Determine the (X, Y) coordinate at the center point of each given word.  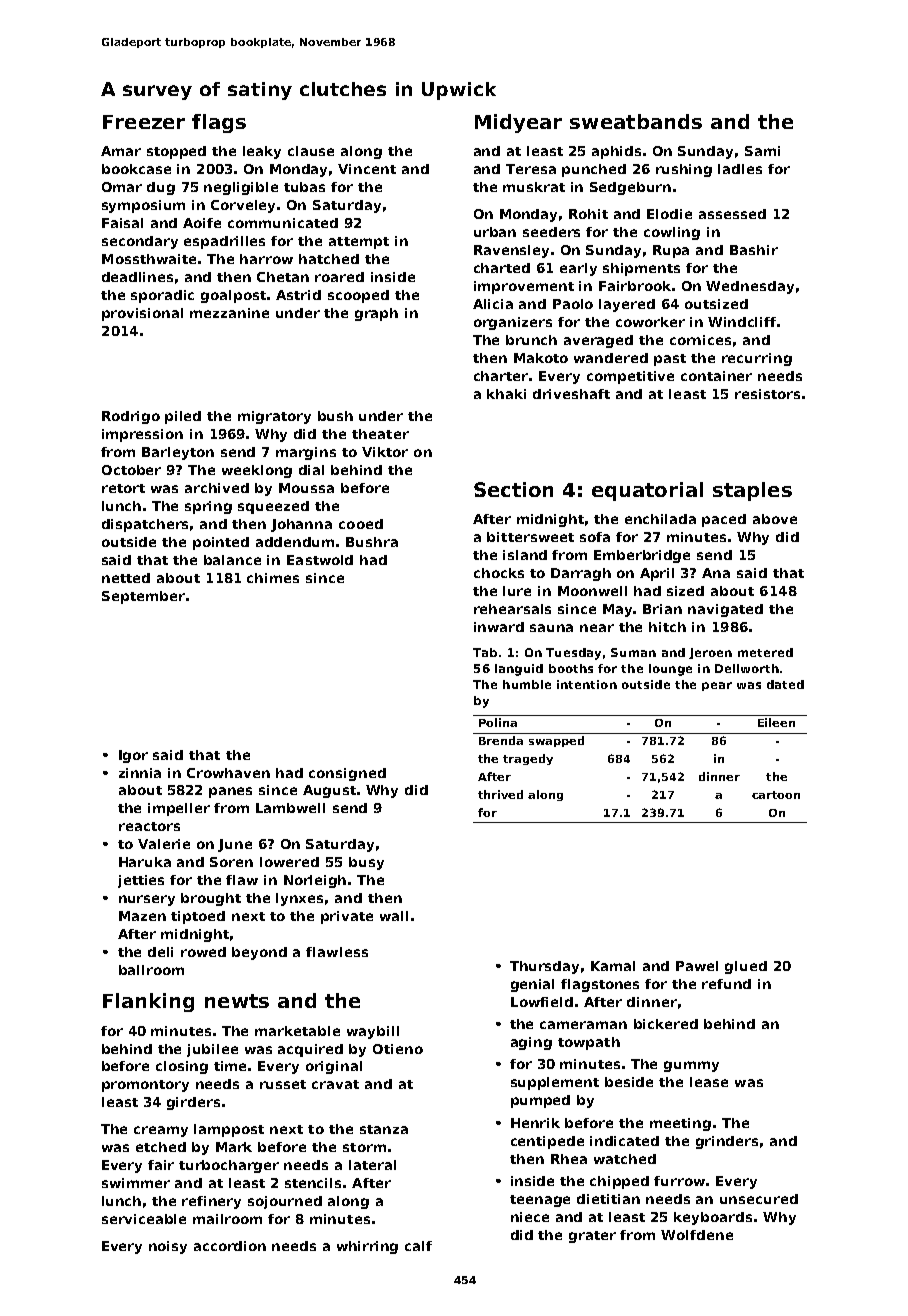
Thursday (544, 967)
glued (746, 967)
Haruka (145, 862)
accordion (230, 1246)
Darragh (581, 574)
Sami (762, 151)
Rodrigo (131, 417)
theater (380, 434)
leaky (262, 152)
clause (311, 151)
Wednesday (750, 287)
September (143, 597)
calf (418, 1246)
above (775, 519)
